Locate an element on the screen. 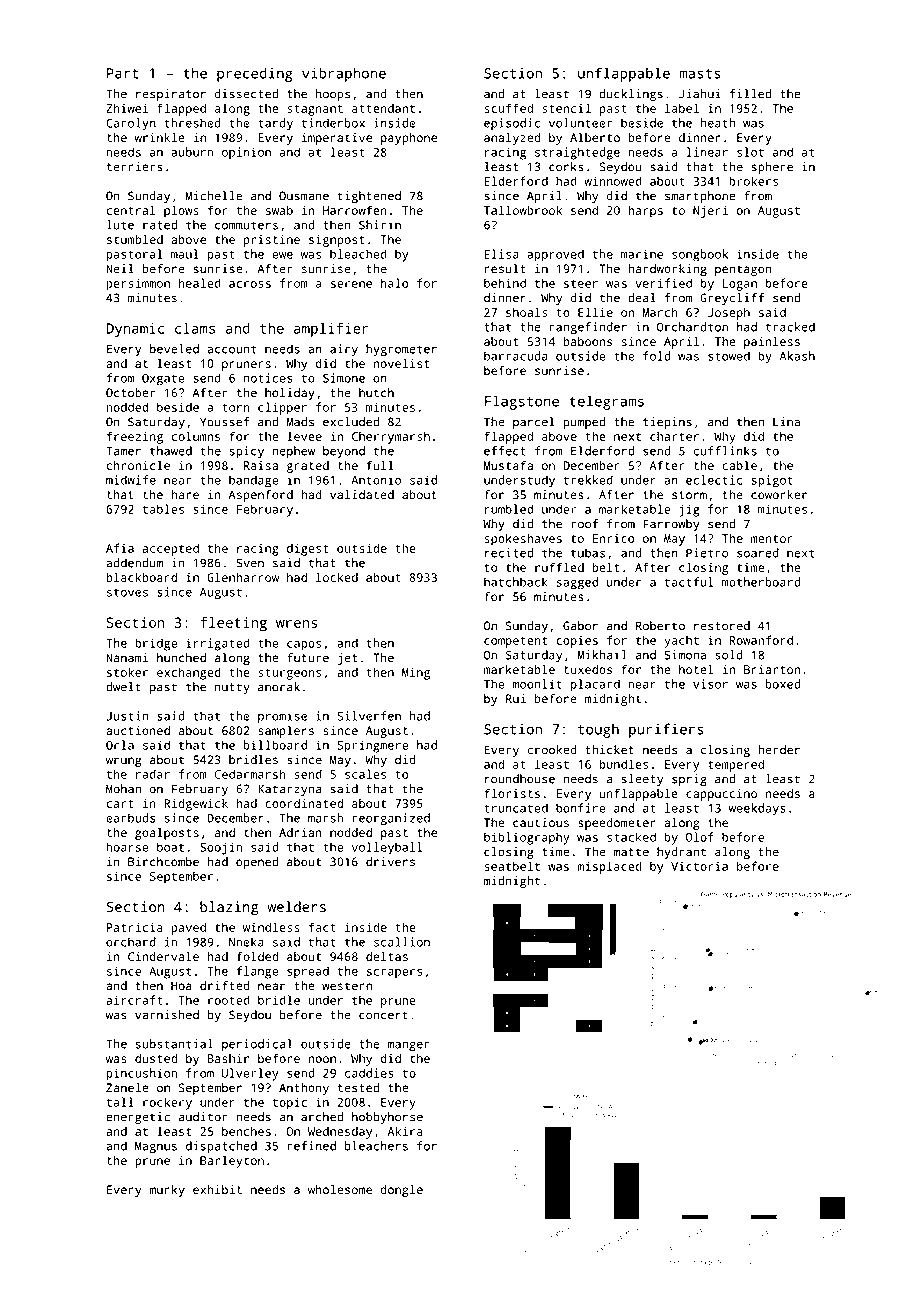 Image resolution: width=924 pixels, height=1308 pixels. Victoria is located at coordinates (699, 866).
